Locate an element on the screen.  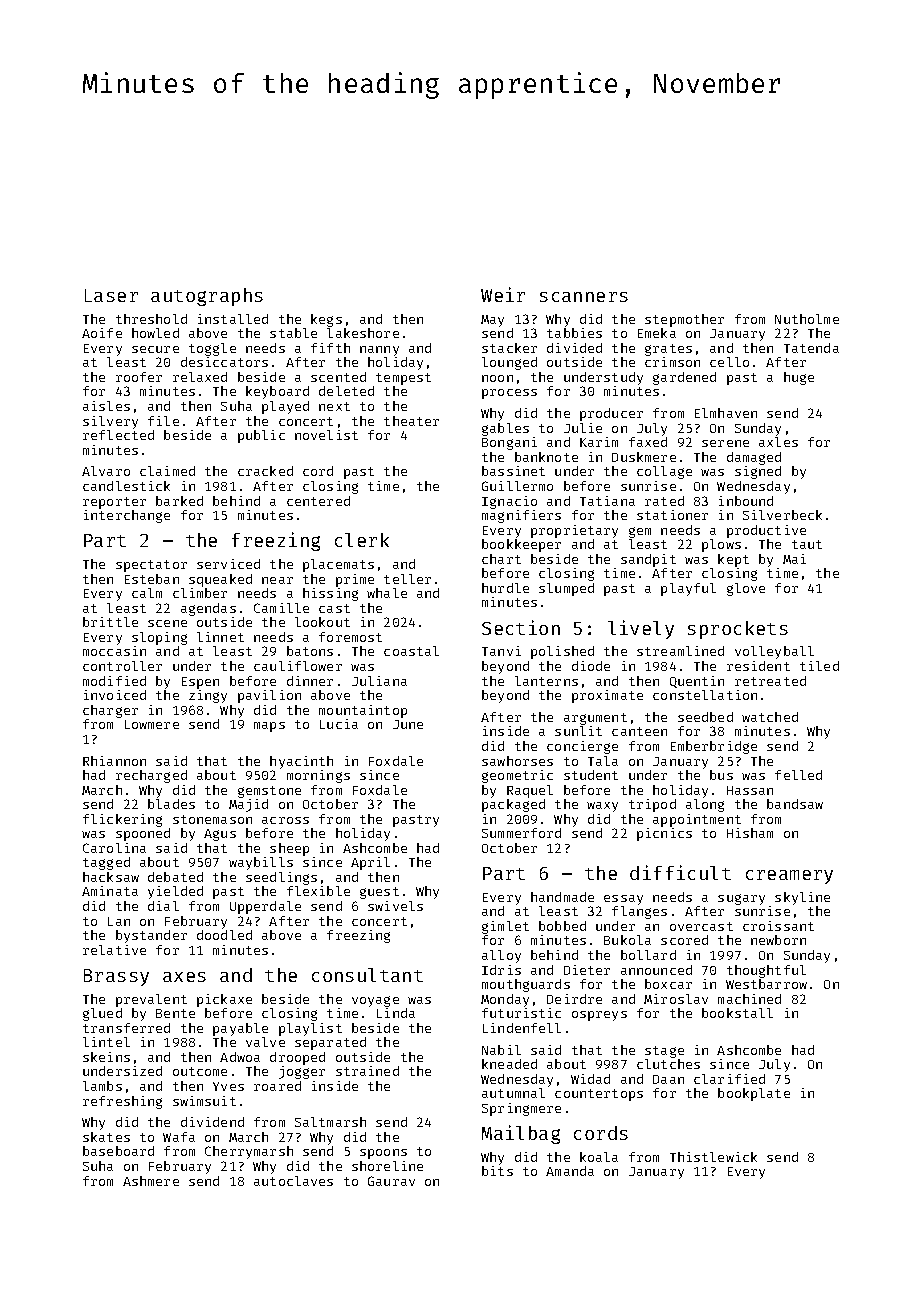
dividend is located at coordinates (212, 1122).
